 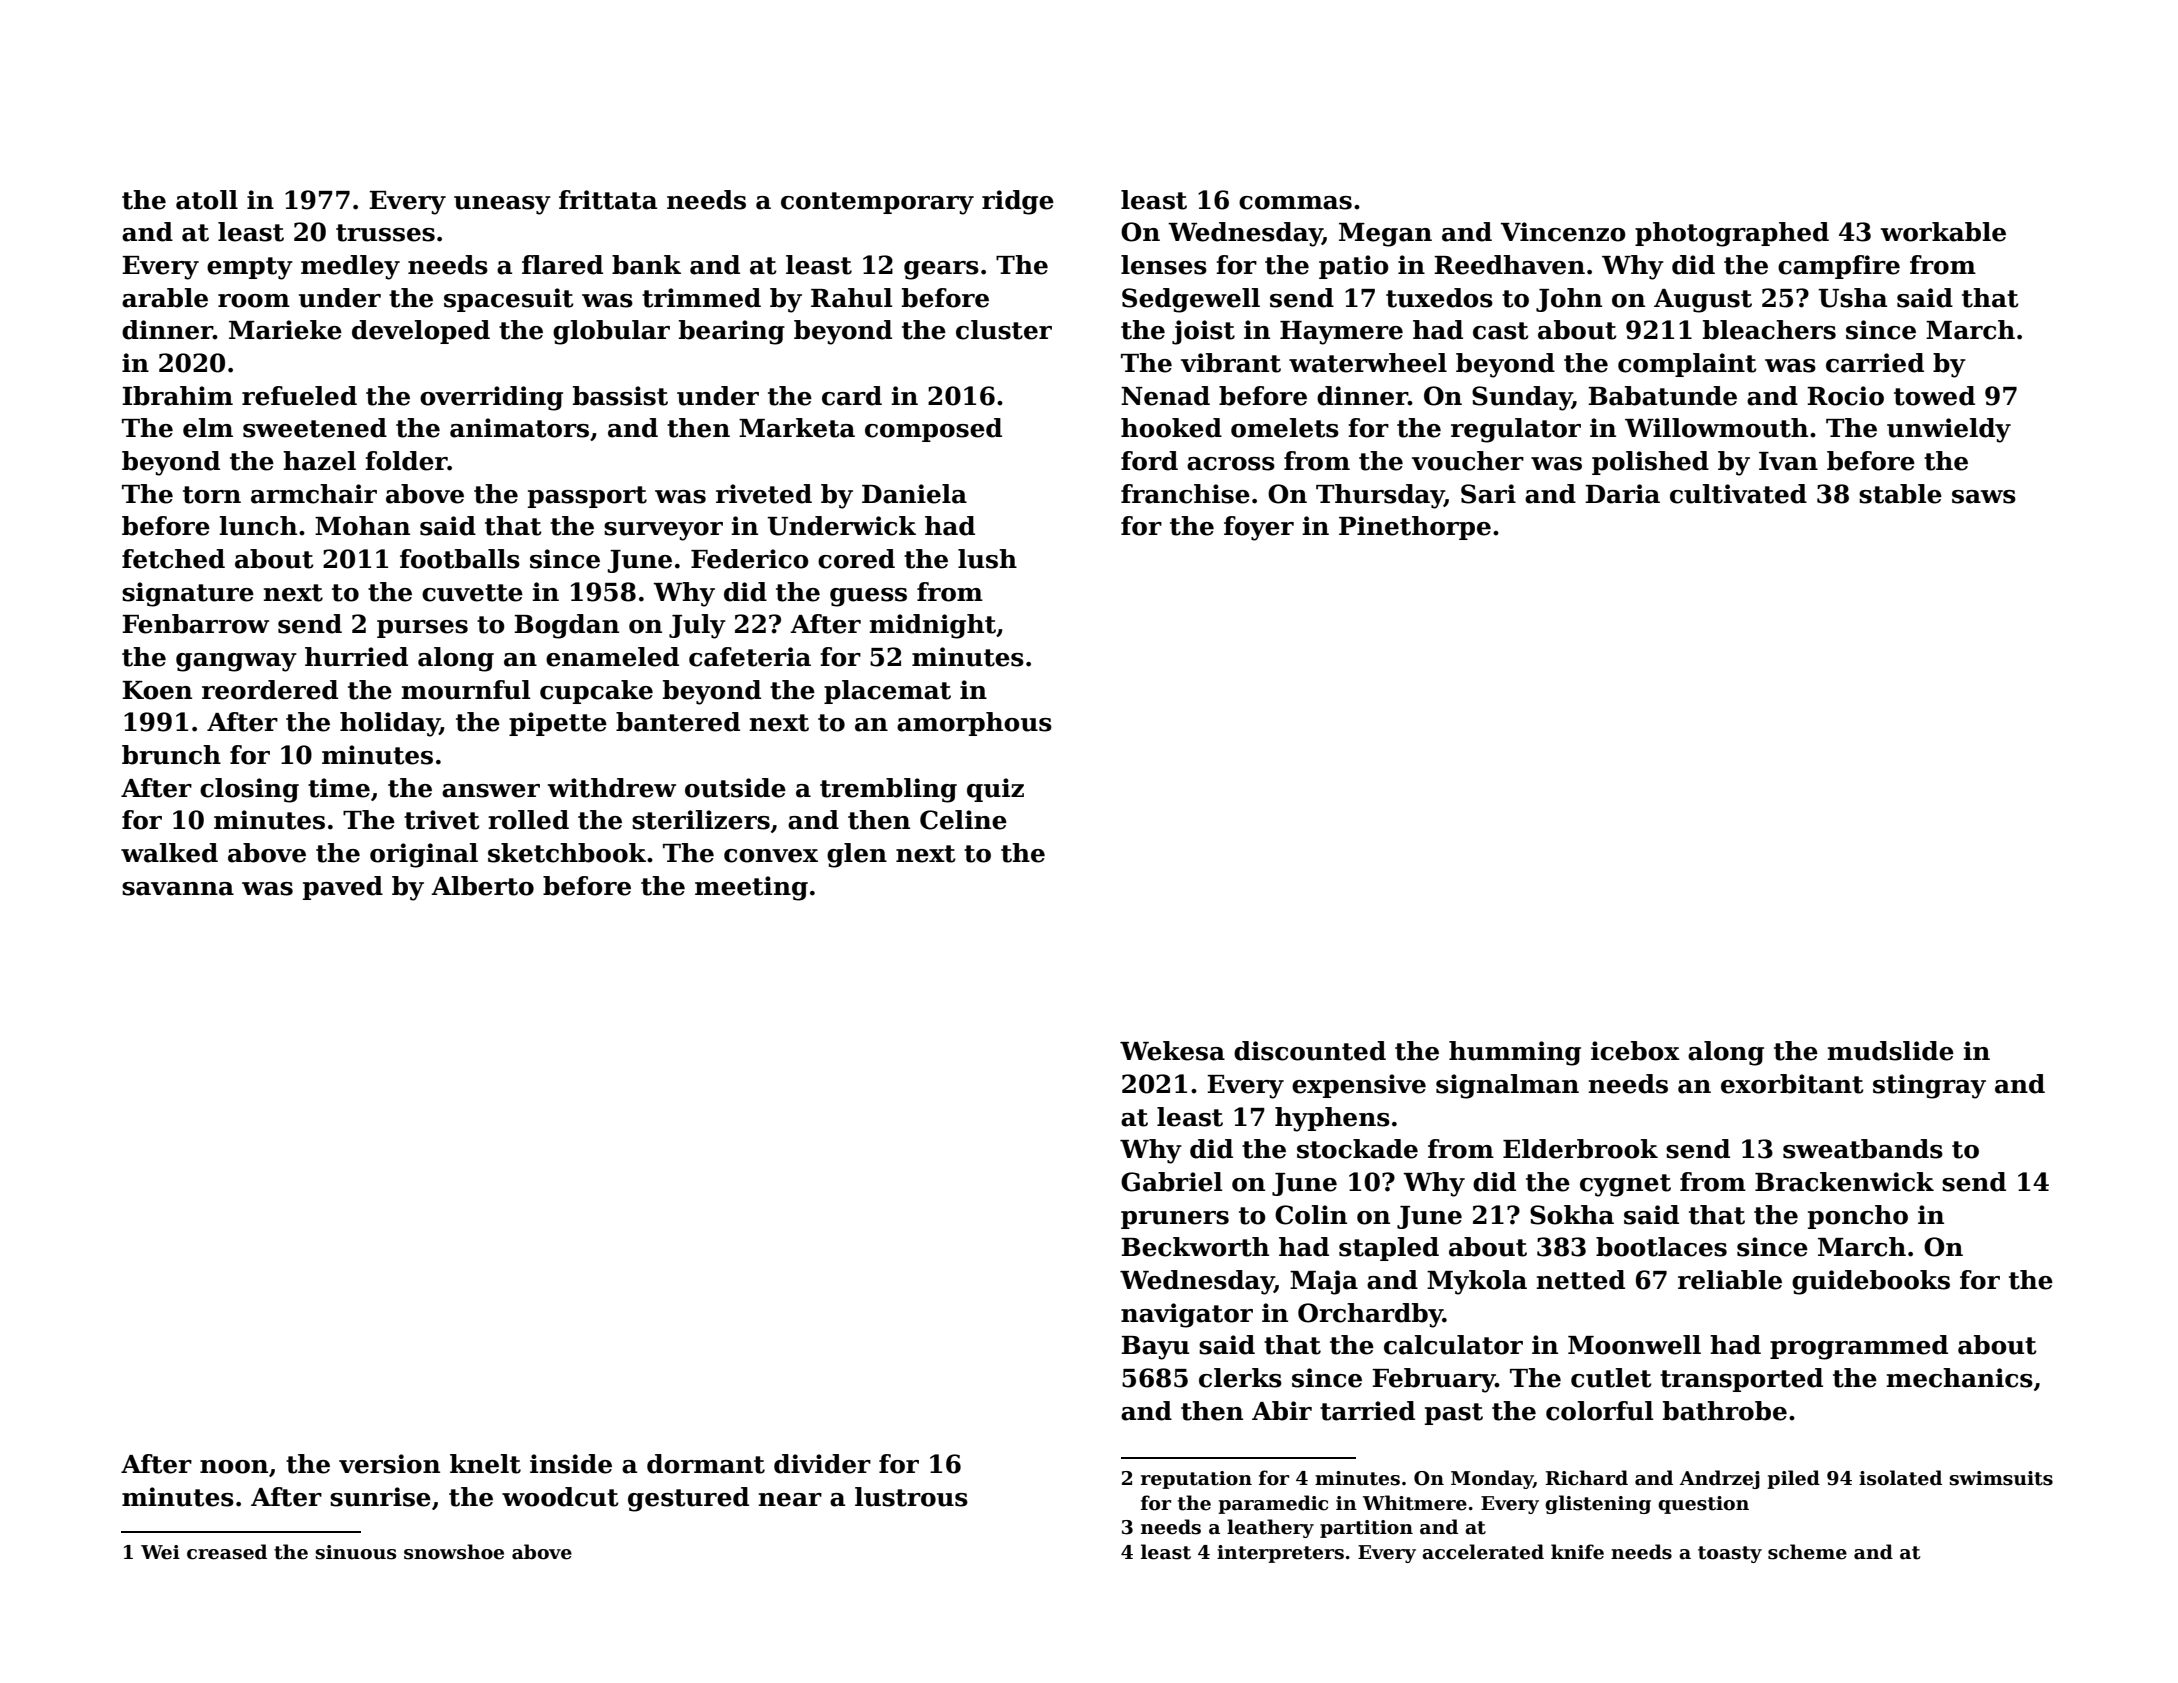 I want to click on patio, so click(x=1354, y=267).
